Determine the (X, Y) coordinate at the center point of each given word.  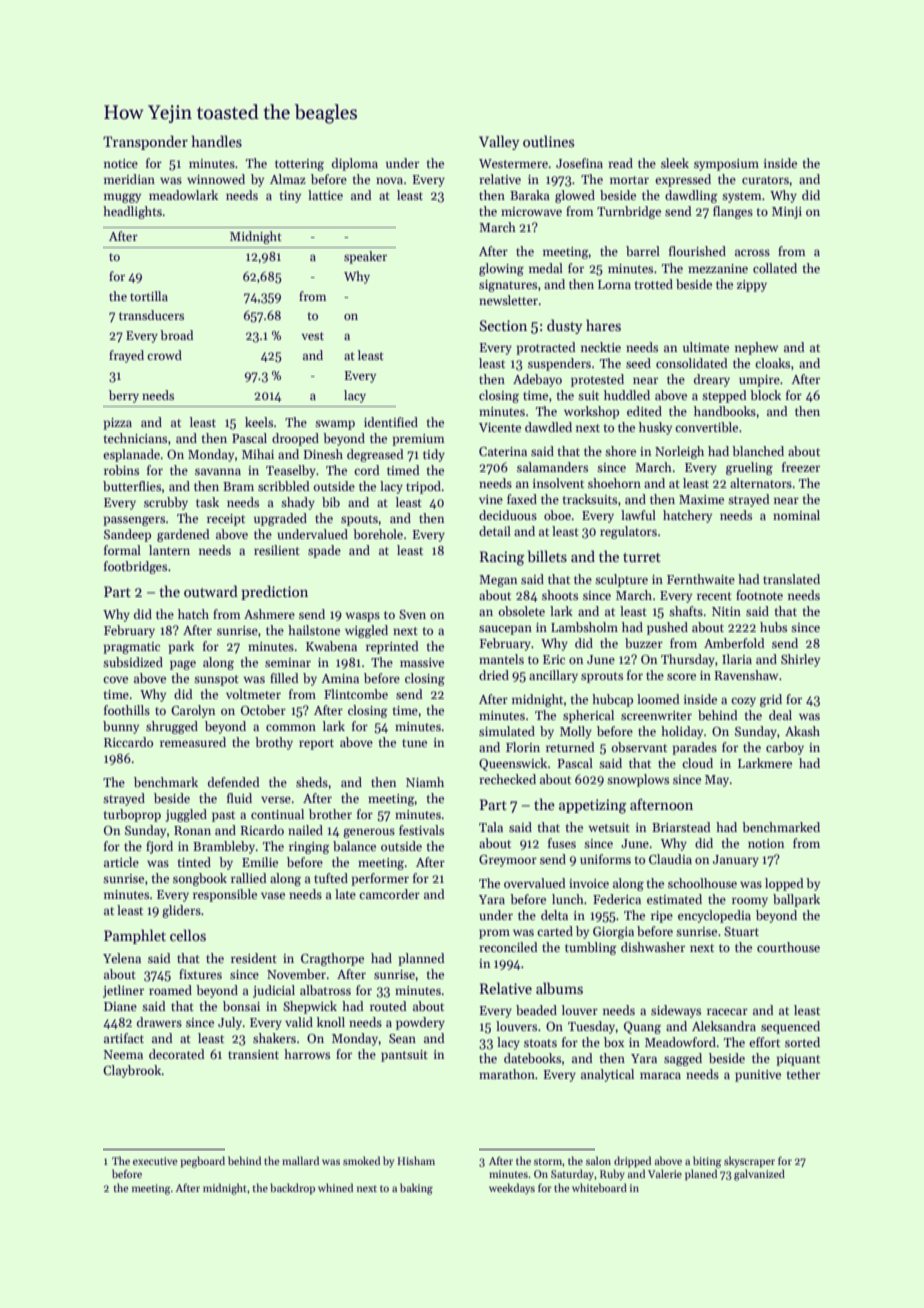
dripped (632, 1162)
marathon (507, 1074)
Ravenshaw (746, 675)
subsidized (133, 662)
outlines (548, 141)
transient (253, 1054)
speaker (365, 257)
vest (312, 336)
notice (121, 163)
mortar (629, 180)
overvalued (535, 883)
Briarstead (681, 827)
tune (414, 743)
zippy (752, 286)
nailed (305, 830)
